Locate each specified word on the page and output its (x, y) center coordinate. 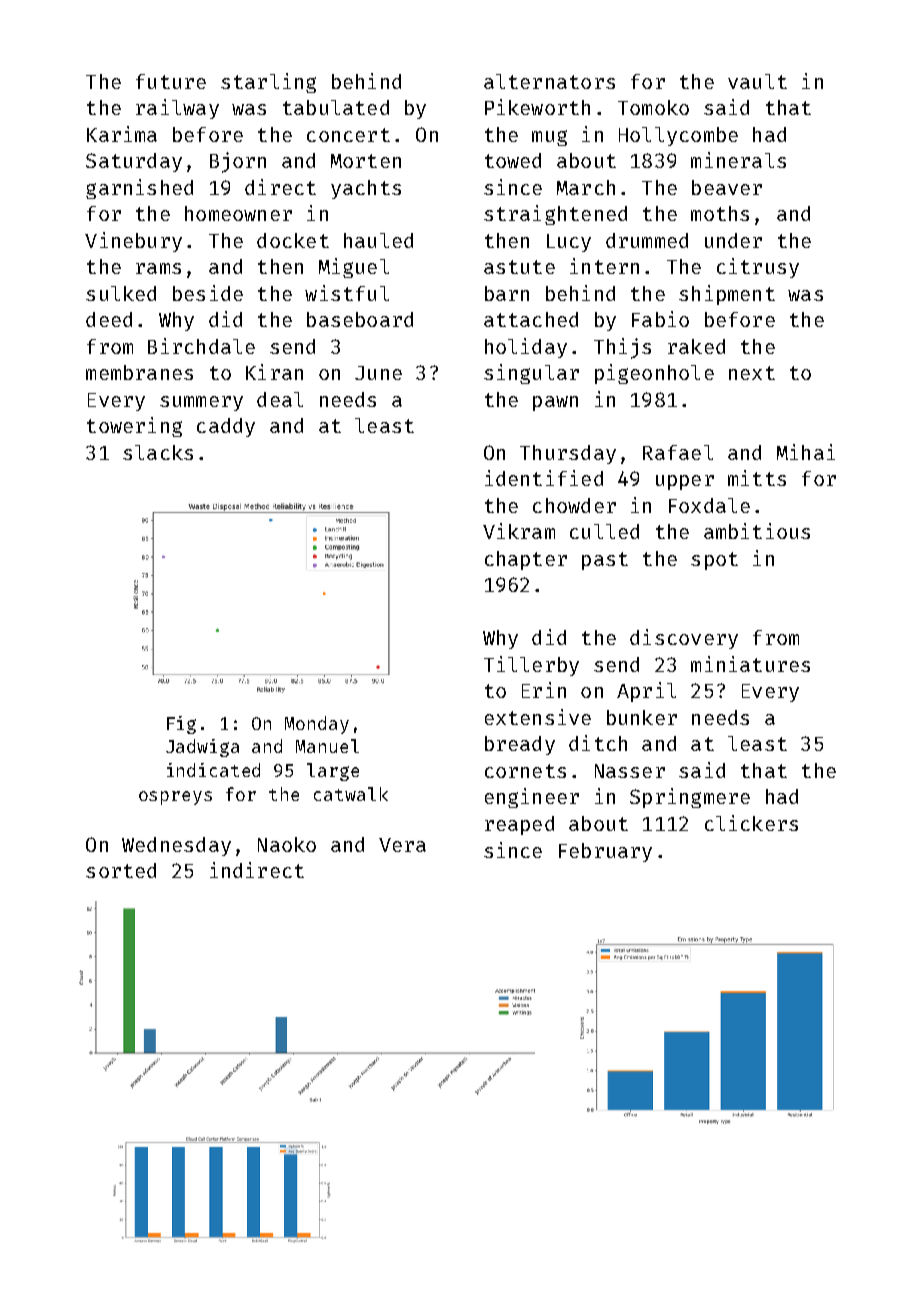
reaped (519, 825)
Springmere (690, 798)
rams (158, 268)
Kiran (274, 372)
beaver (727, 187)
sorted (121, 870)
